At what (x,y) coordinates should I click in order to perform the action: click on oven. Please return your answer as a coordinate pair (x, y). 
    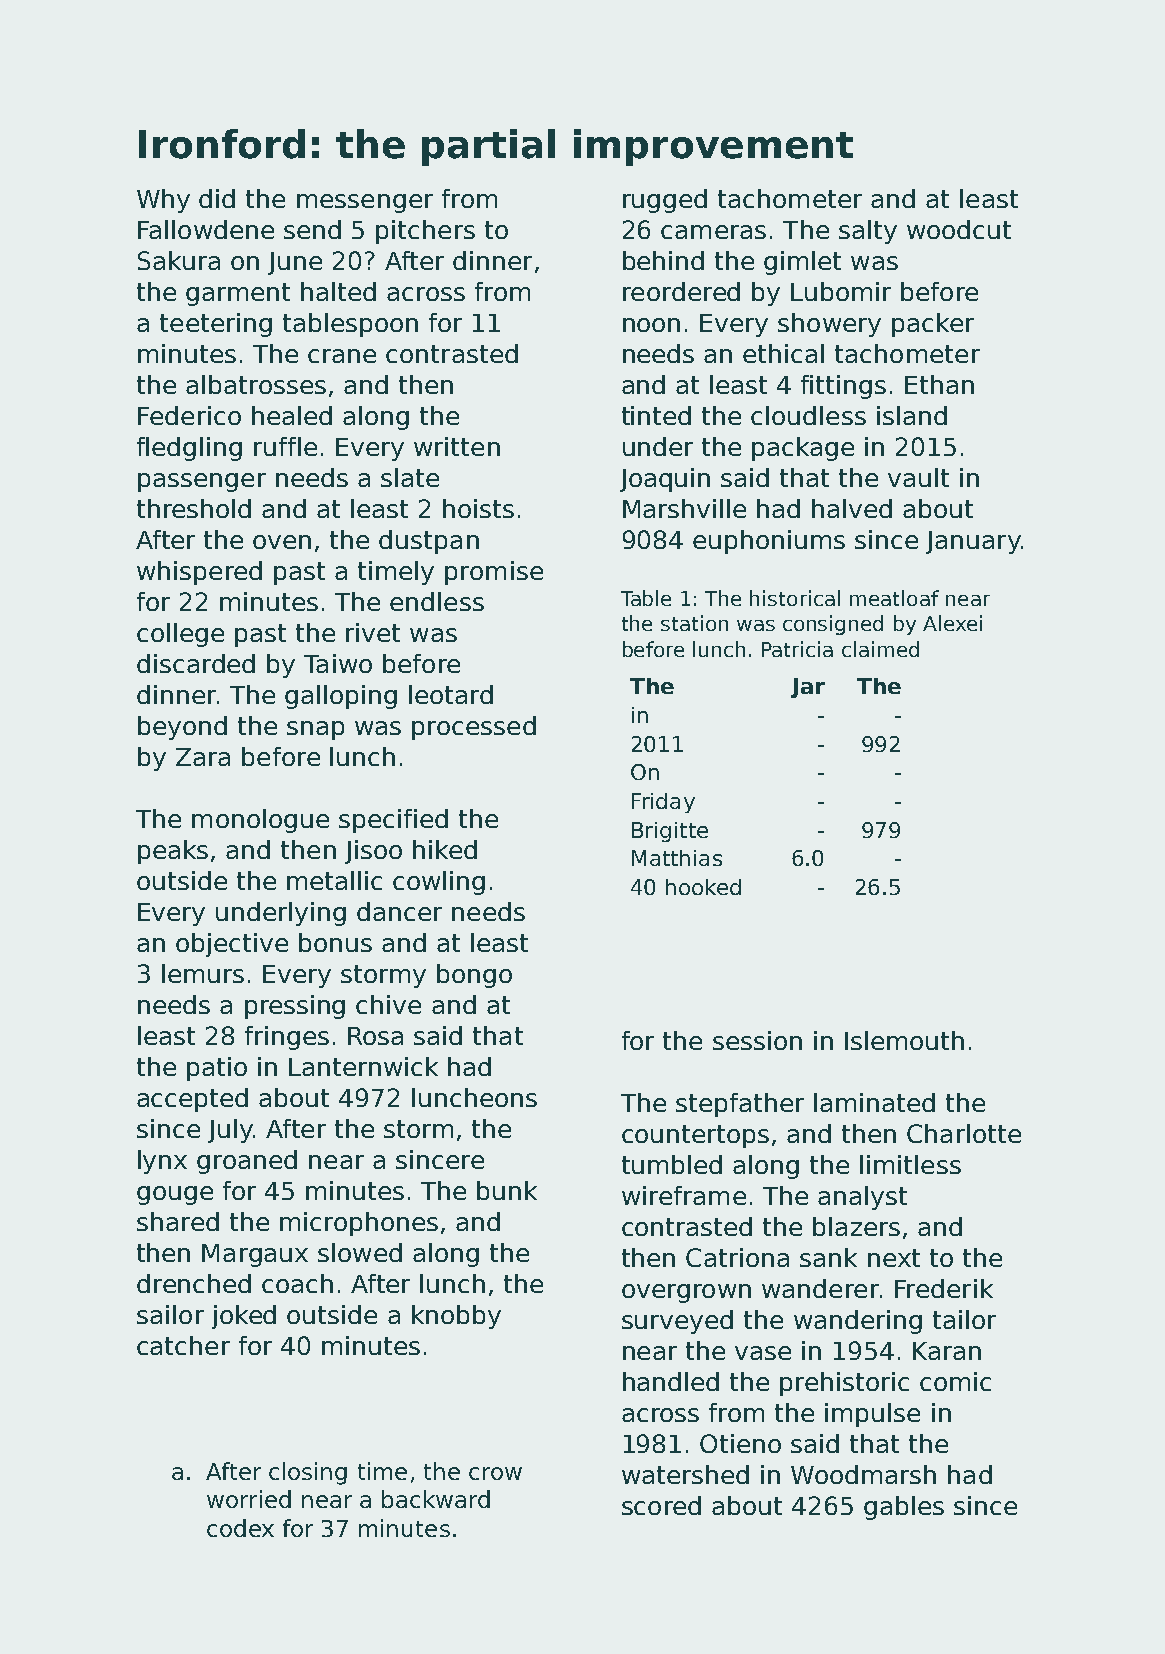
    Looking at the image, I should click on (282, 542).
